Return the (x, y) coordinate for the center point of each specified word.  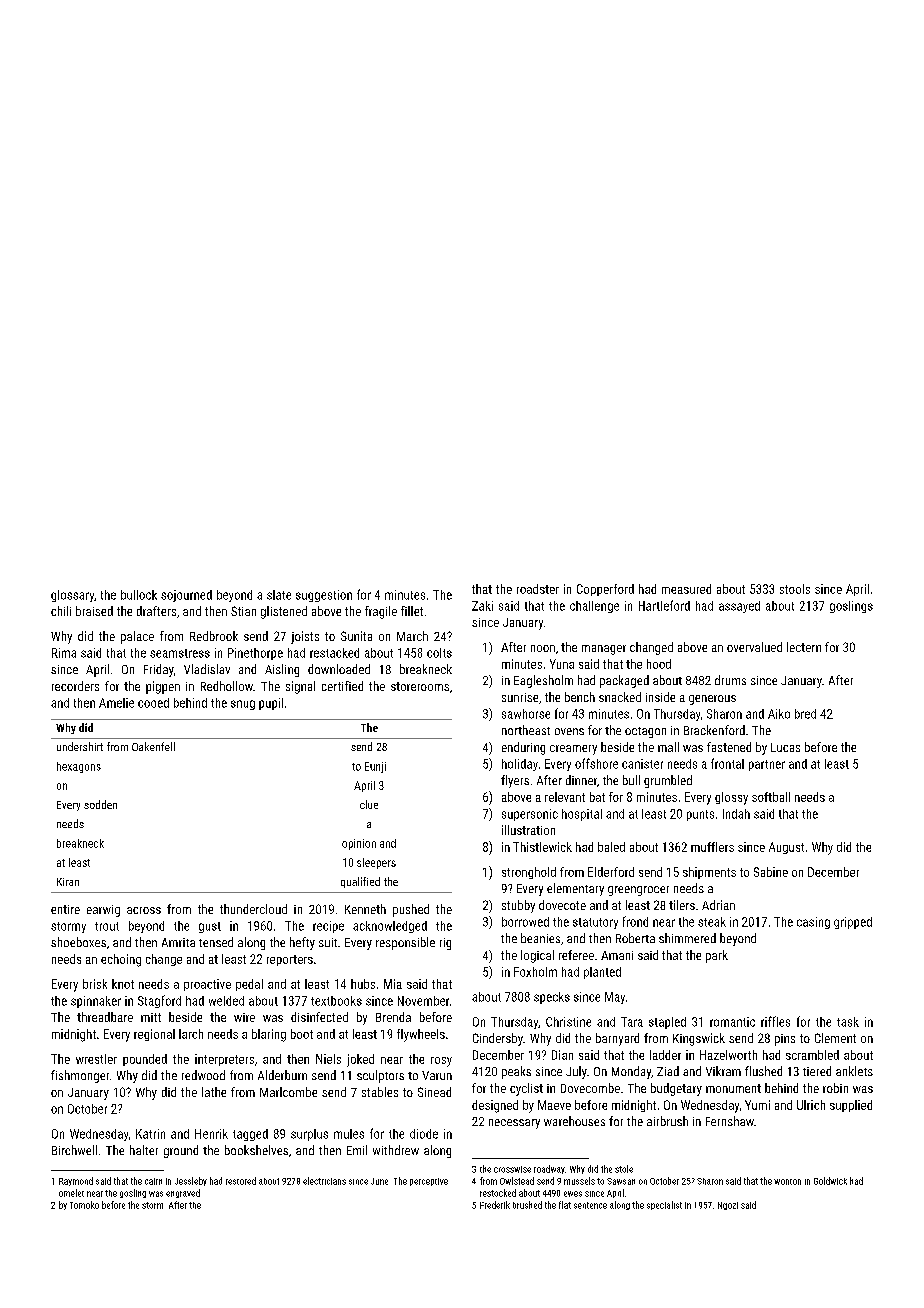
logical (537, 956)
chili (61, 611)
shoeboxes (78, 942)
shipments (709, 873)
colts (439, 653)
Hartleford (664, 605)
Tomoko (84, 1205)
